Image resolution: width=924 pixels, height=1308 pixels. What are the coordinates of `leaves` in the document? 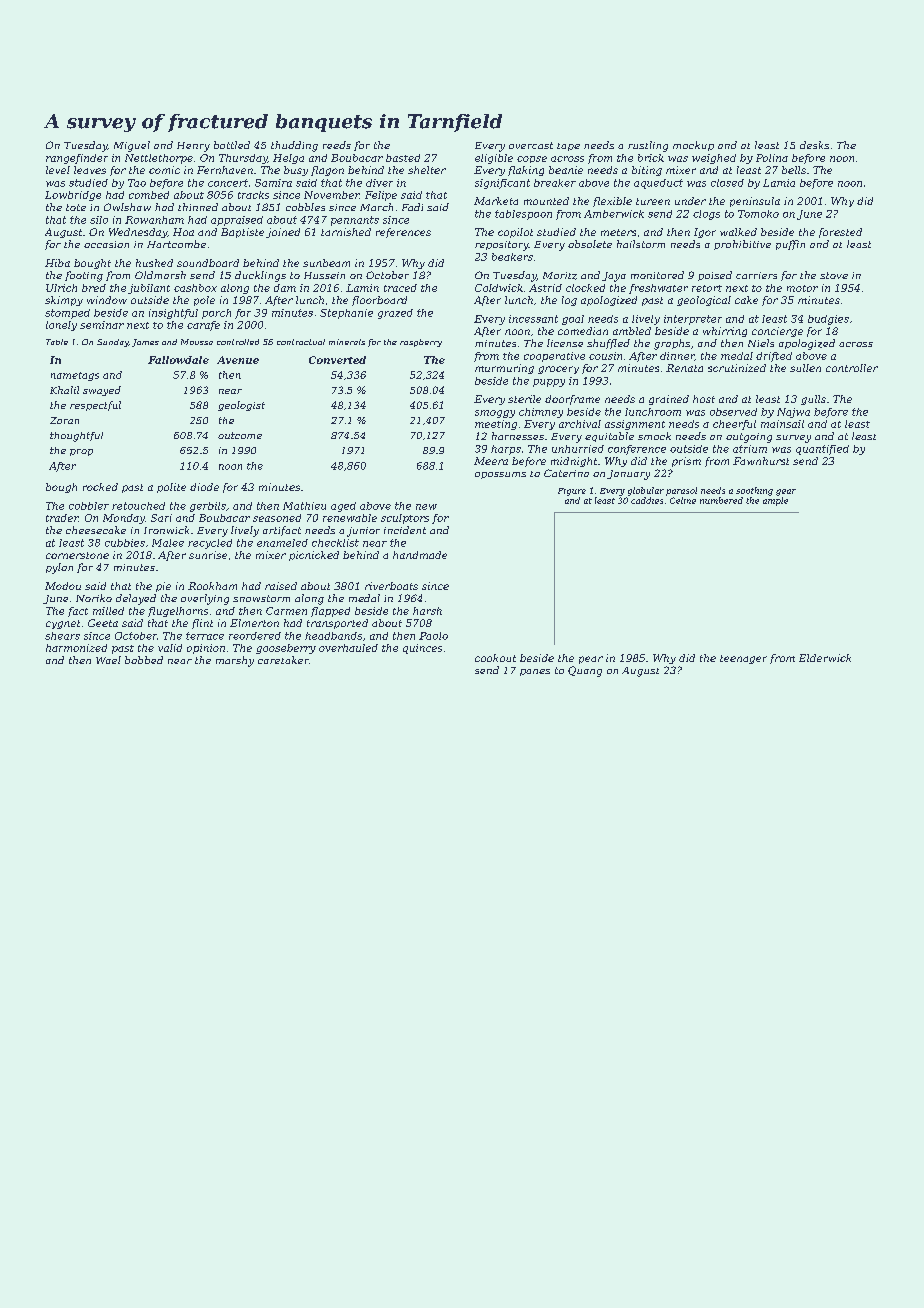 It's located at (90, 170).
